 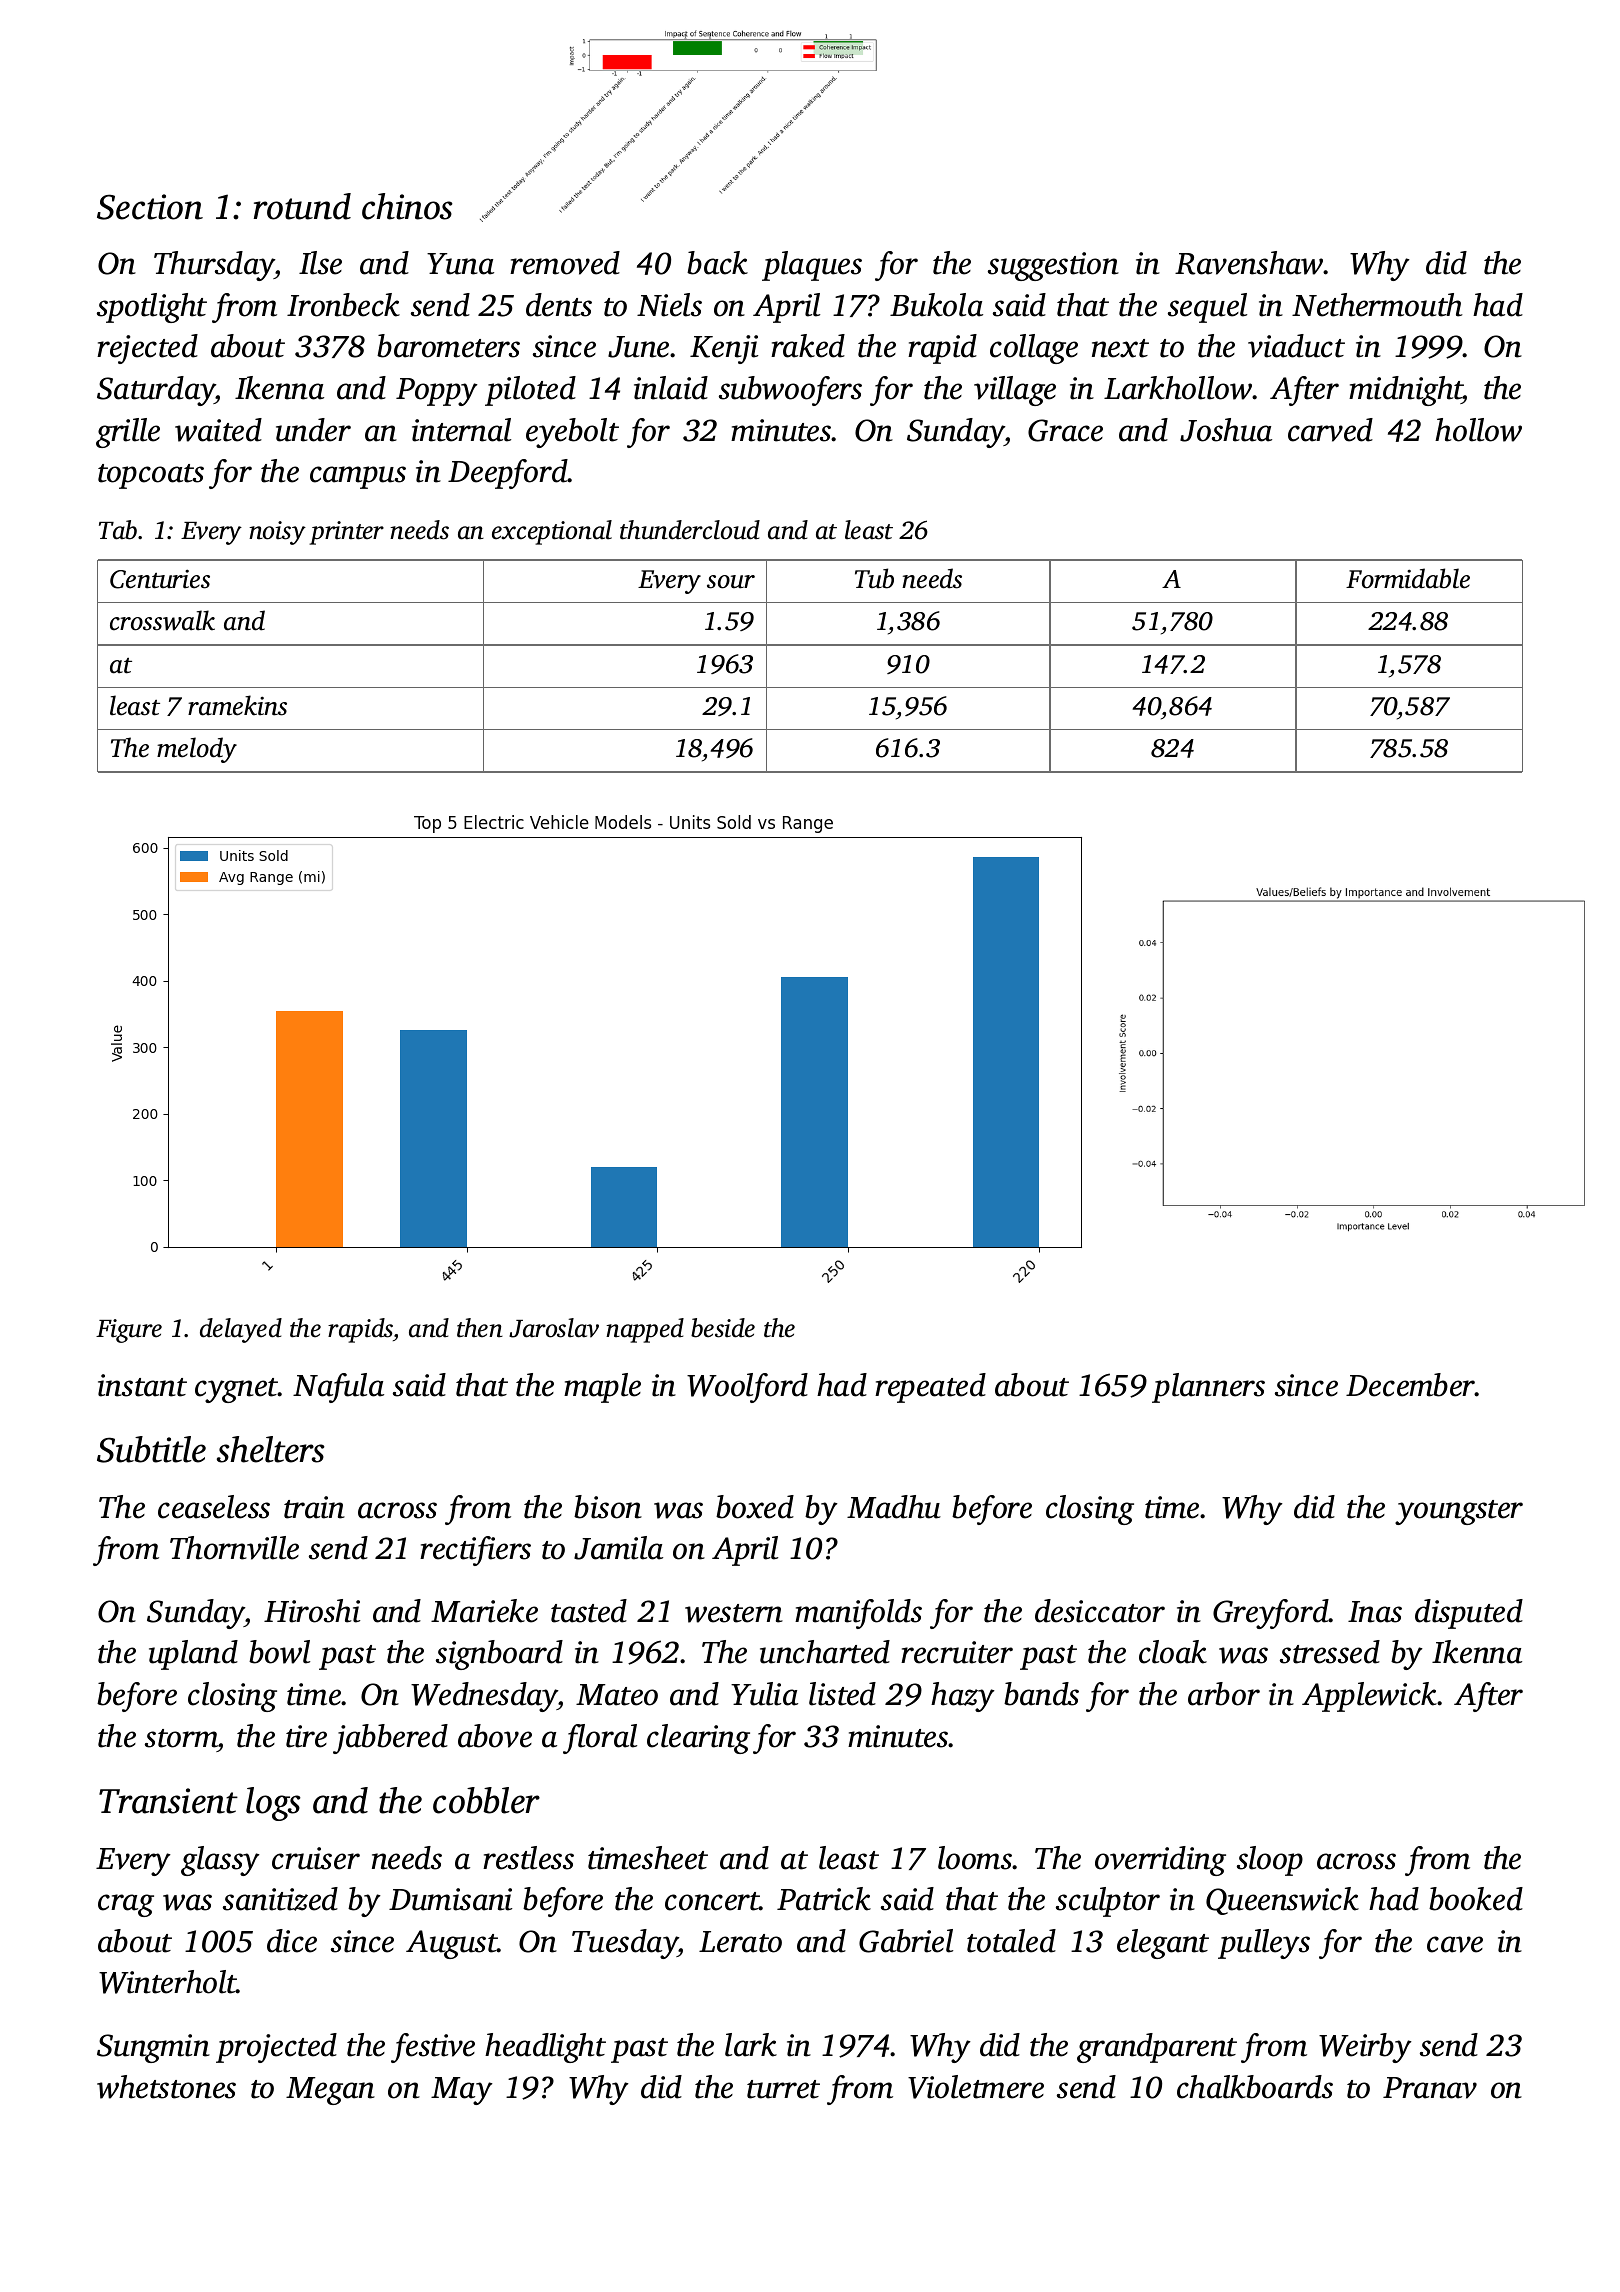 What do you see at coordinates (197, 750) in the screenshot?
I see `melody` at bounding box center [197, 750].
